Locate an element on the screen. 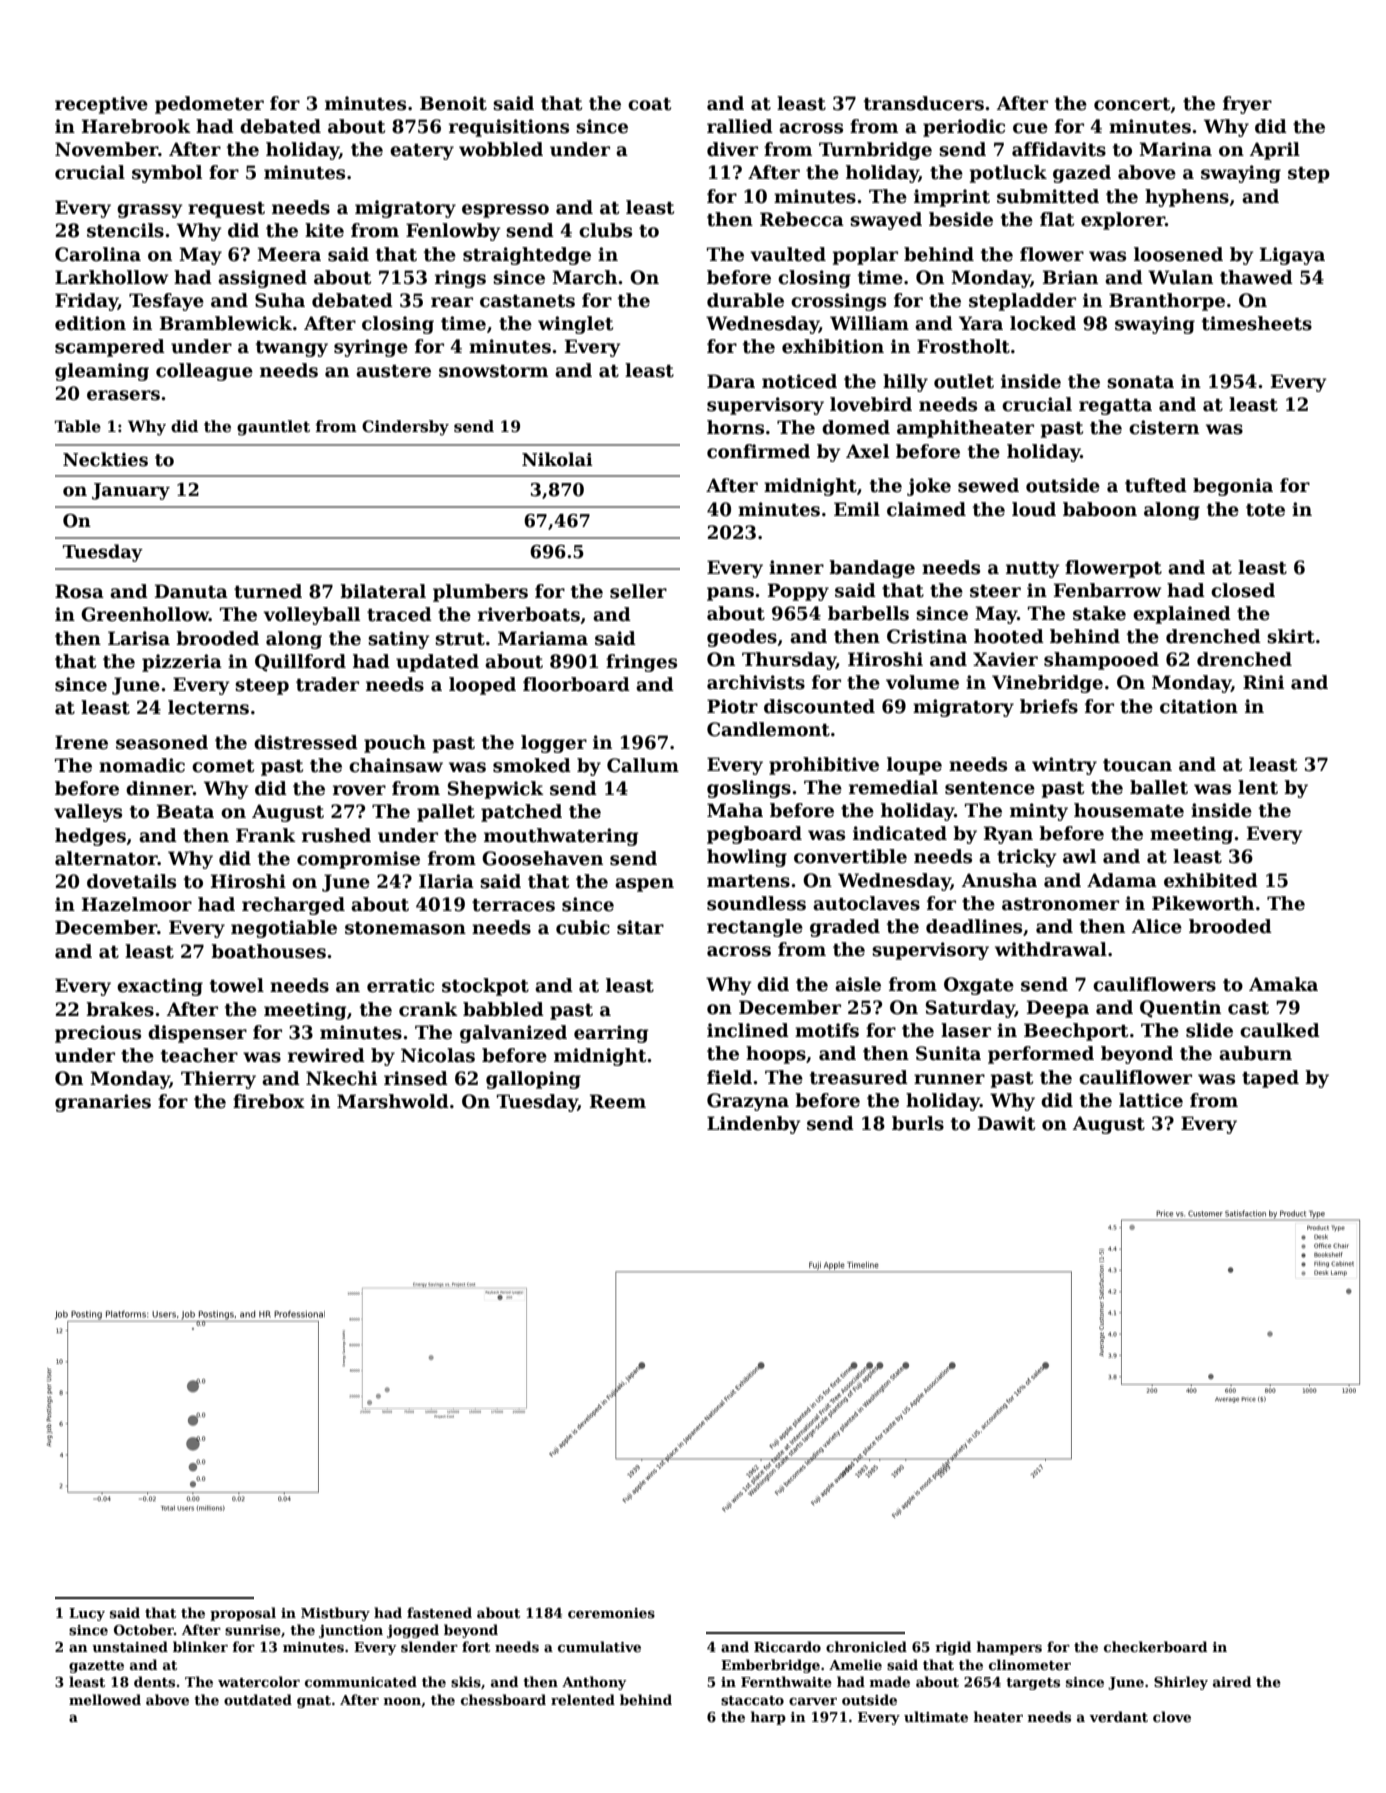 This screenshot has height=1793, width=1386. concert is located at coordinates (1132, 104).
